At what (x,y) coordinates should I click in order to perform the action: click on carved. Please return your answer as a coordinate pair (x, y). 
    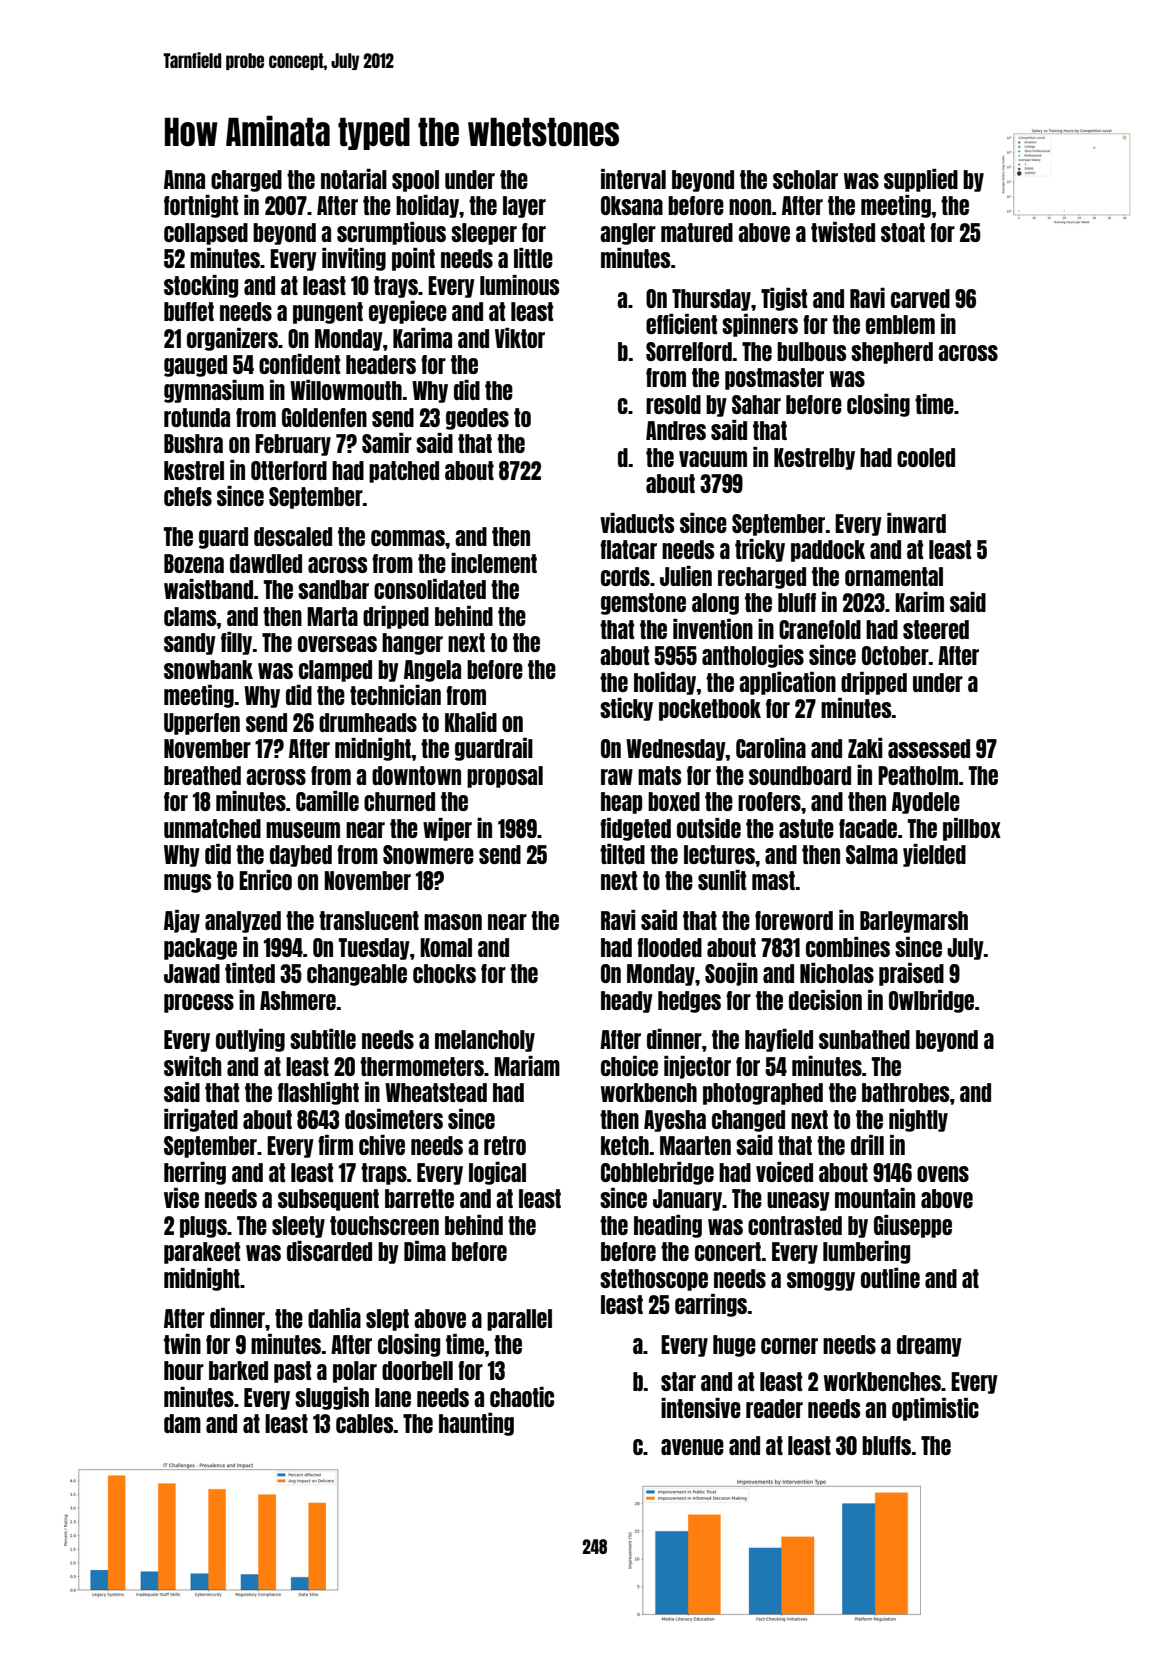
    Looking at the image, I should click on (920, 298).
